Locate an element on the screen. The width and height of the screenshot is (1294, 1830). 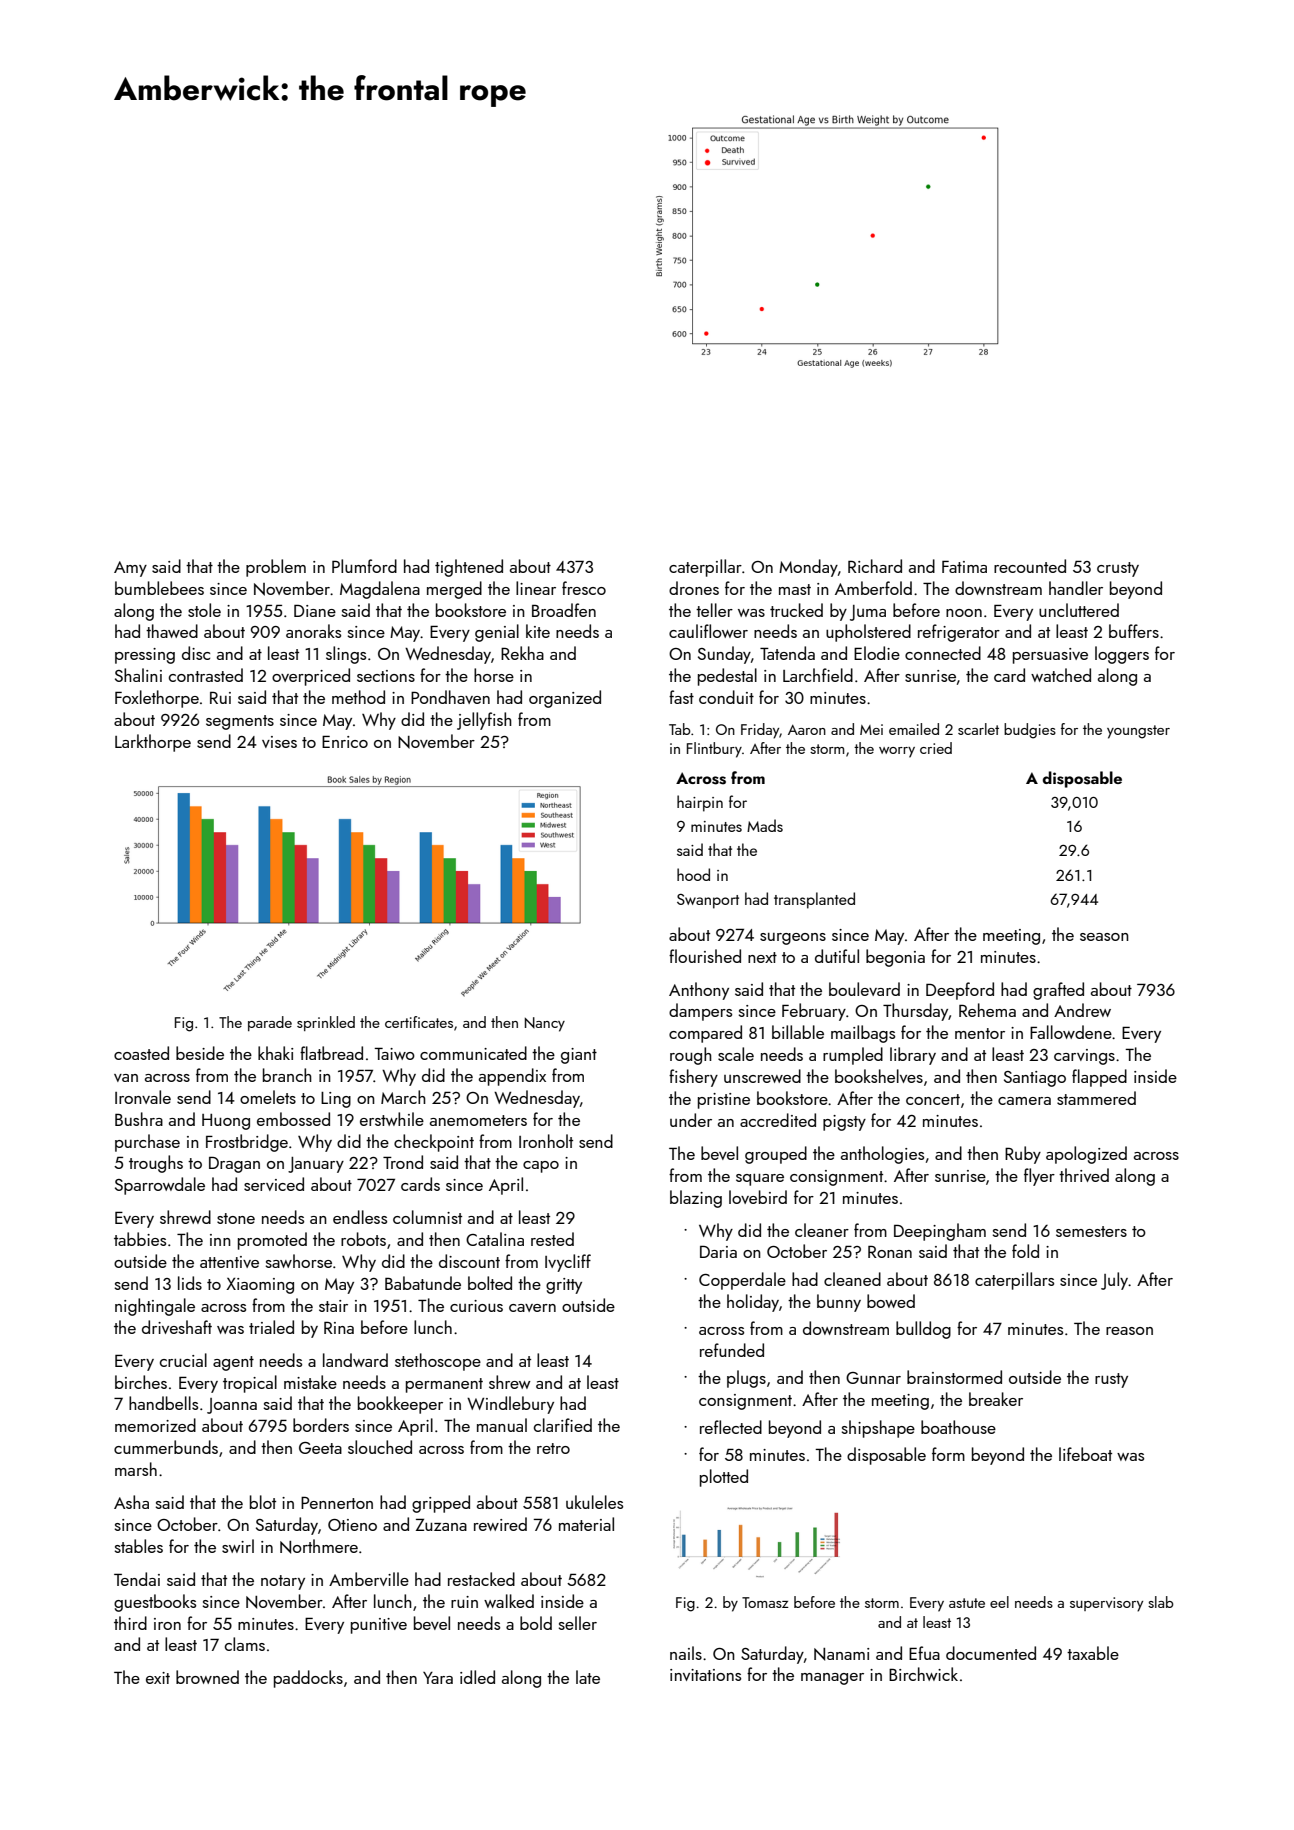
flatbread is located at coordinates (331, 1053).
